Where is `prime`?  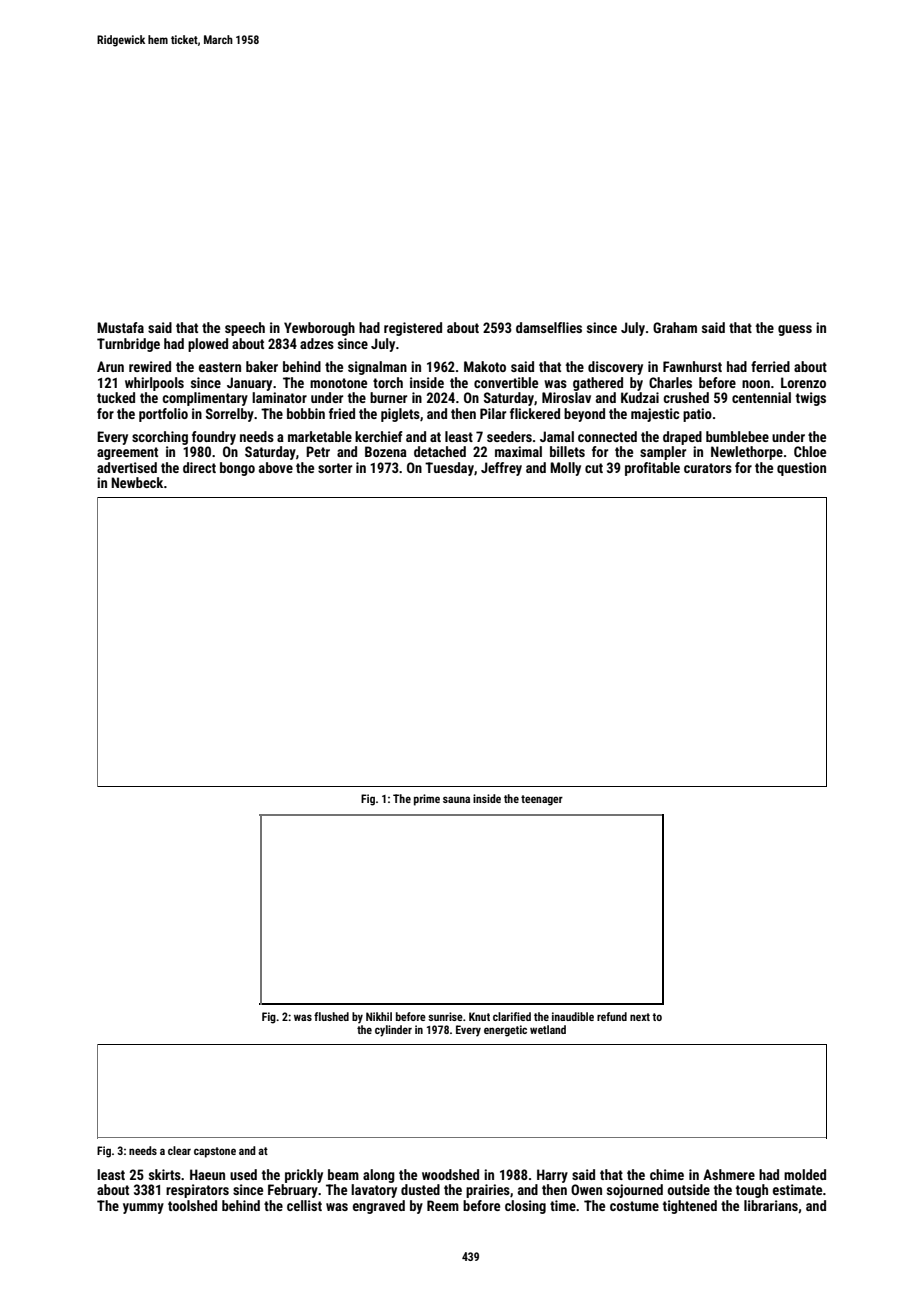 prime is located at coordinates (427, 800).
